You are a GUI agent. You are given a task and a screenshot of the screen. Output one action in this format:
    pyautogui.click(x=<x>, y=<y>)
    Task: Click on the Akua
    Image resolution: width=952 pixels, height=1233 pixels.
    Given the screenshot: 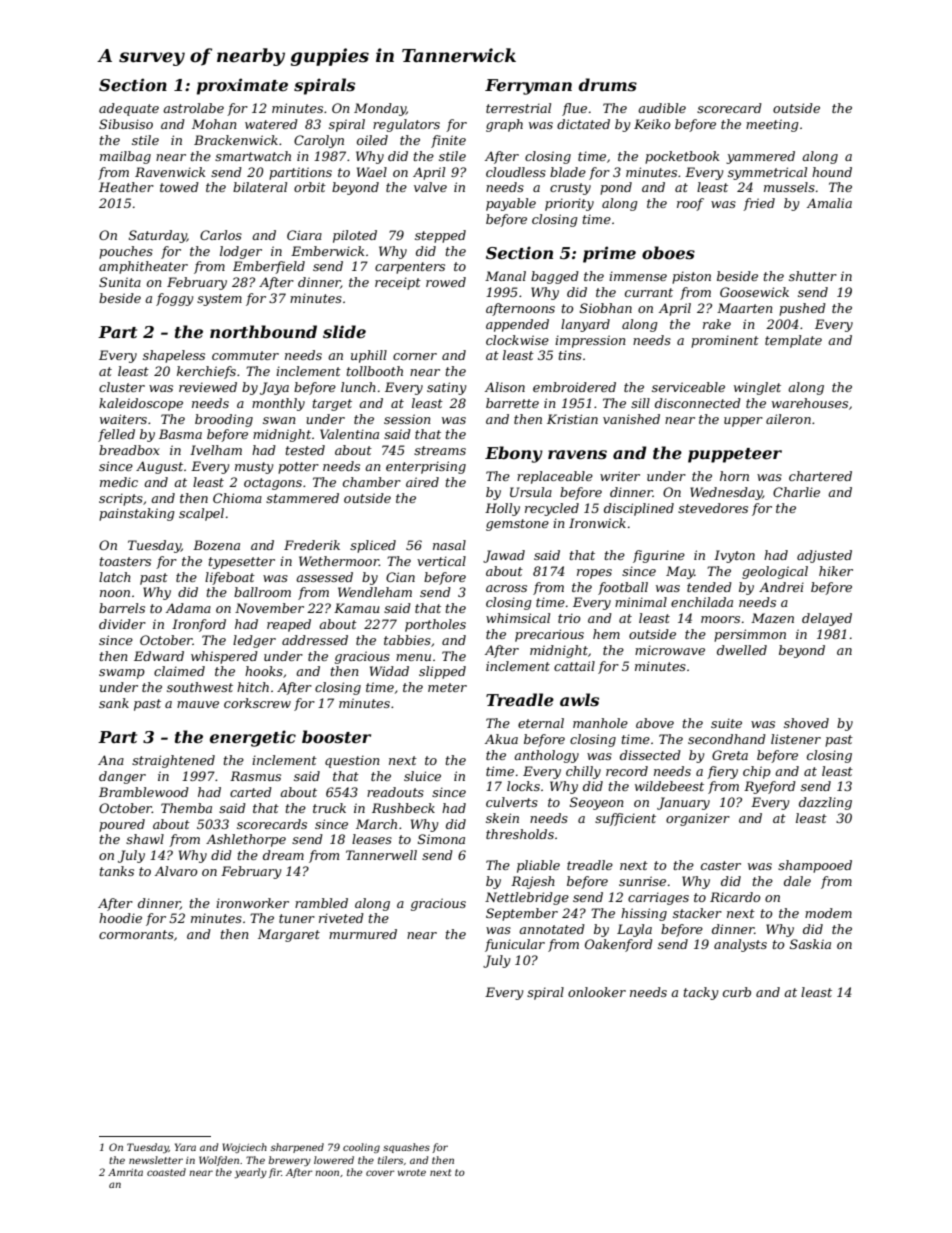 What is the action you would take?
    pyautogui.click(x=501, y=739)
